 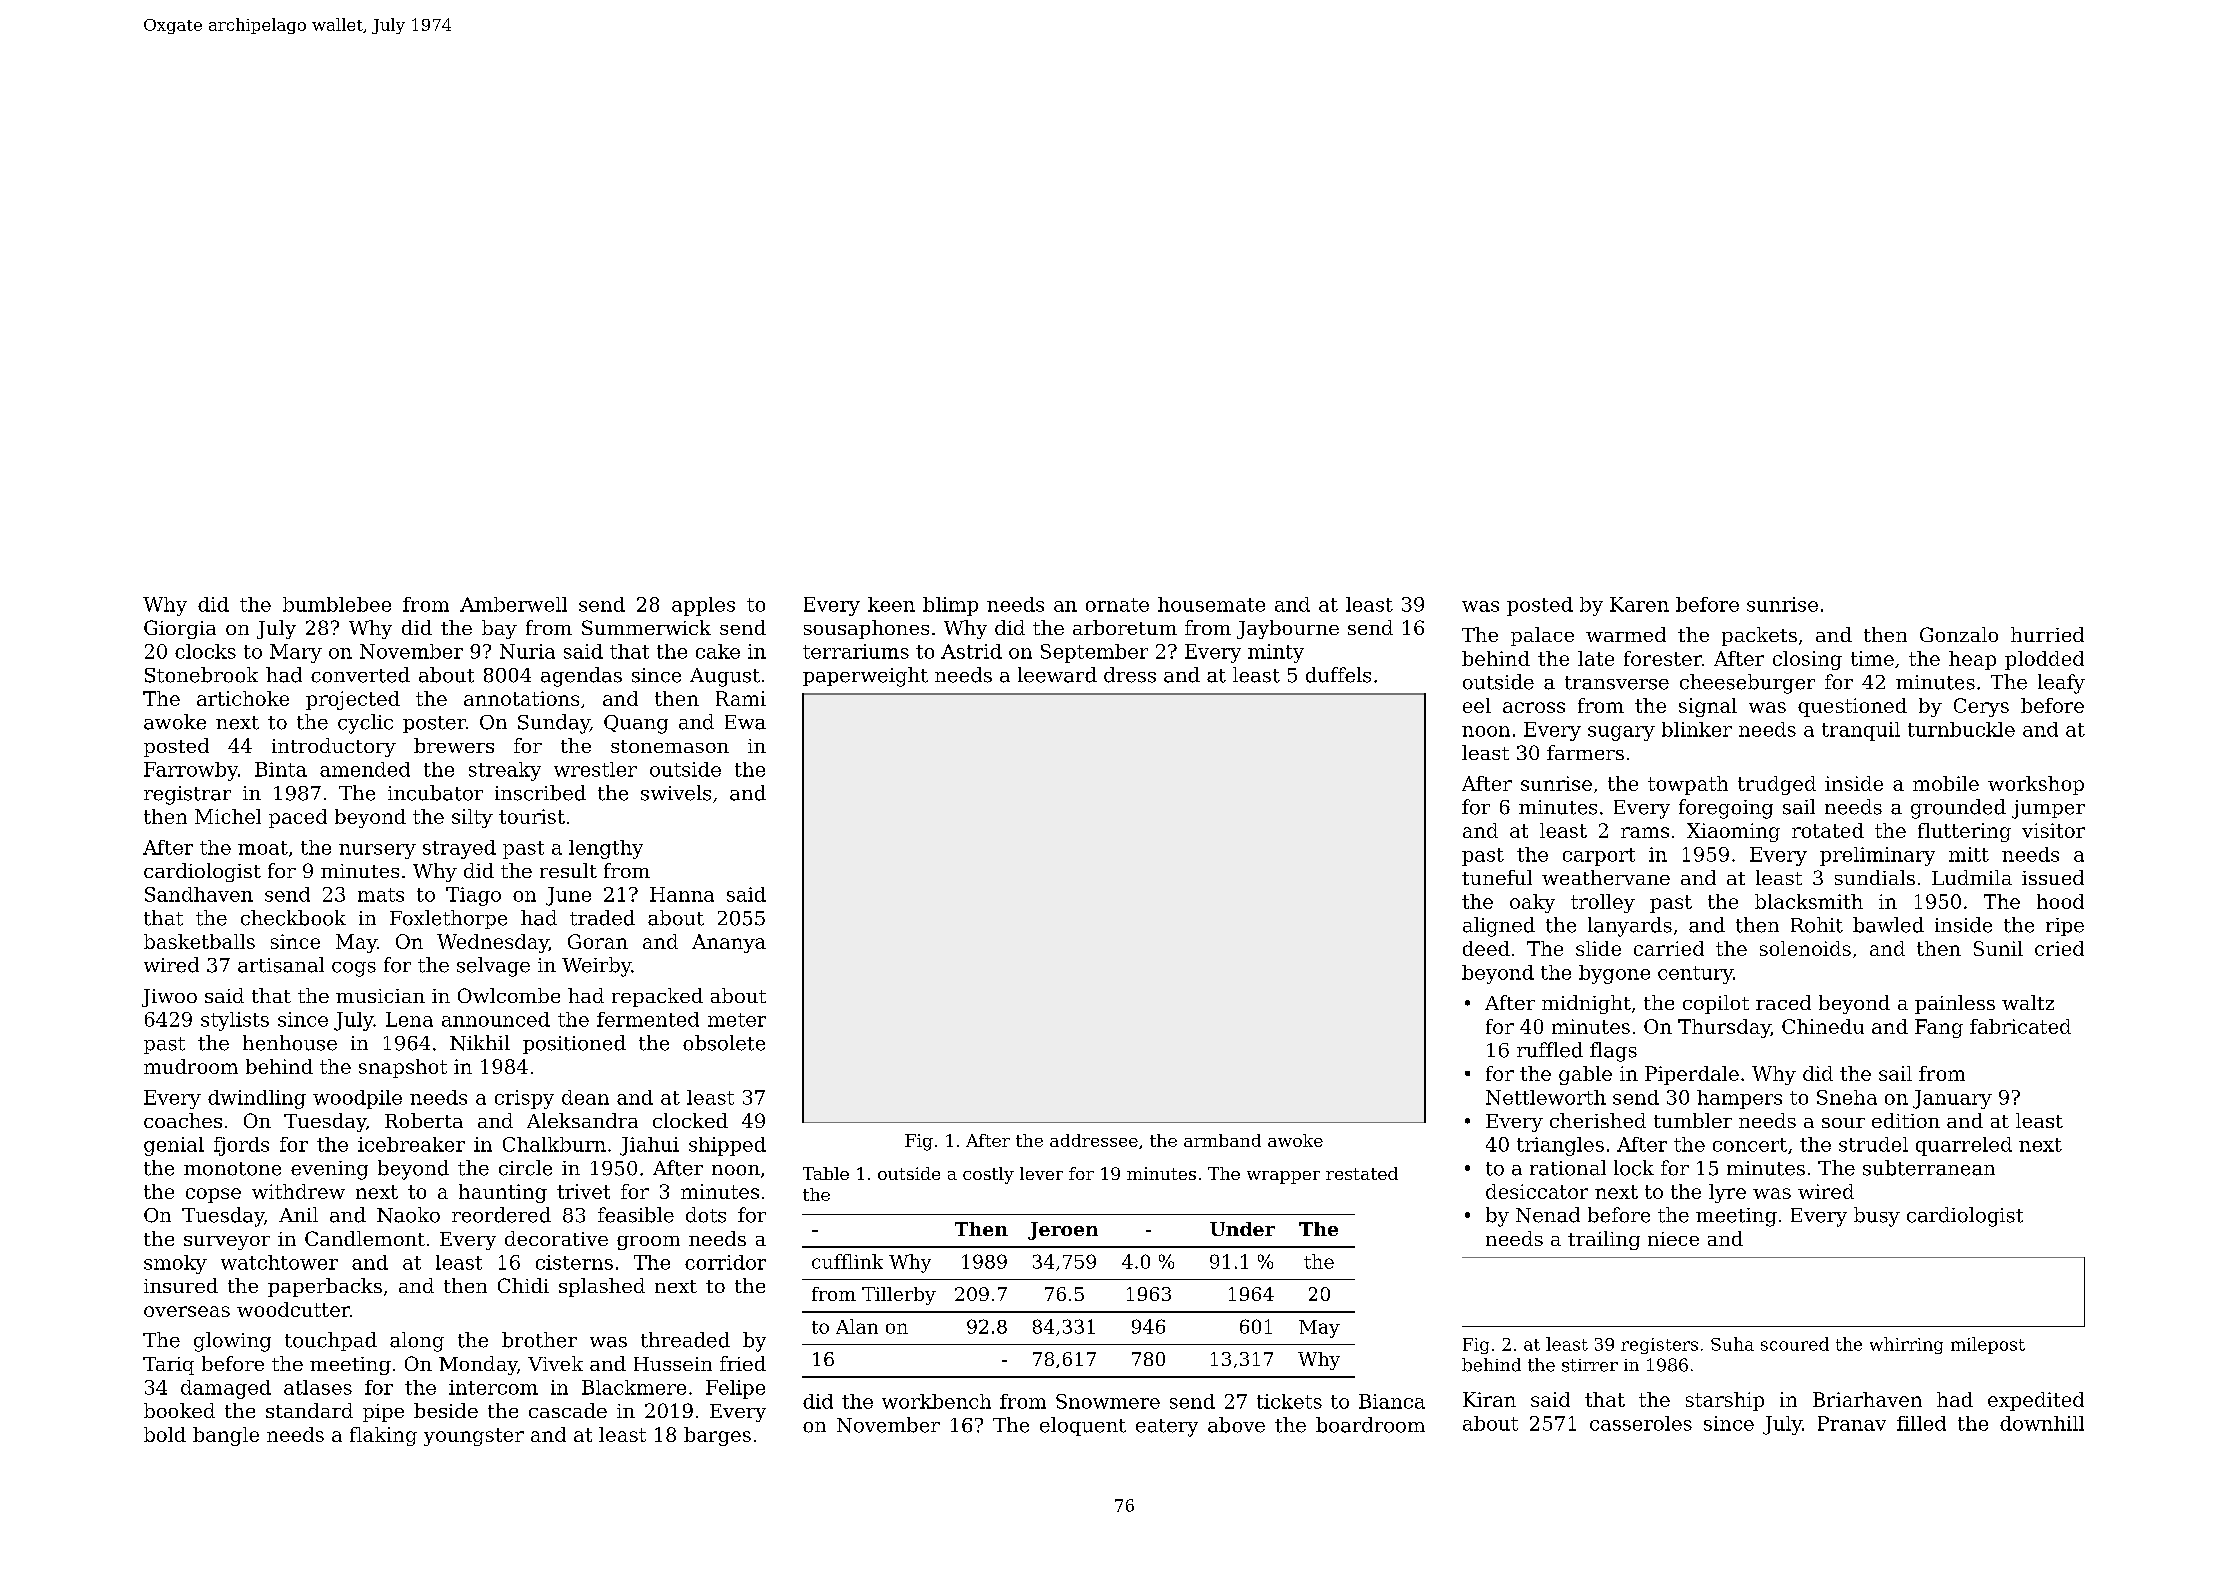 I want to click on ruffled, so click(x=1550, y=1050).
